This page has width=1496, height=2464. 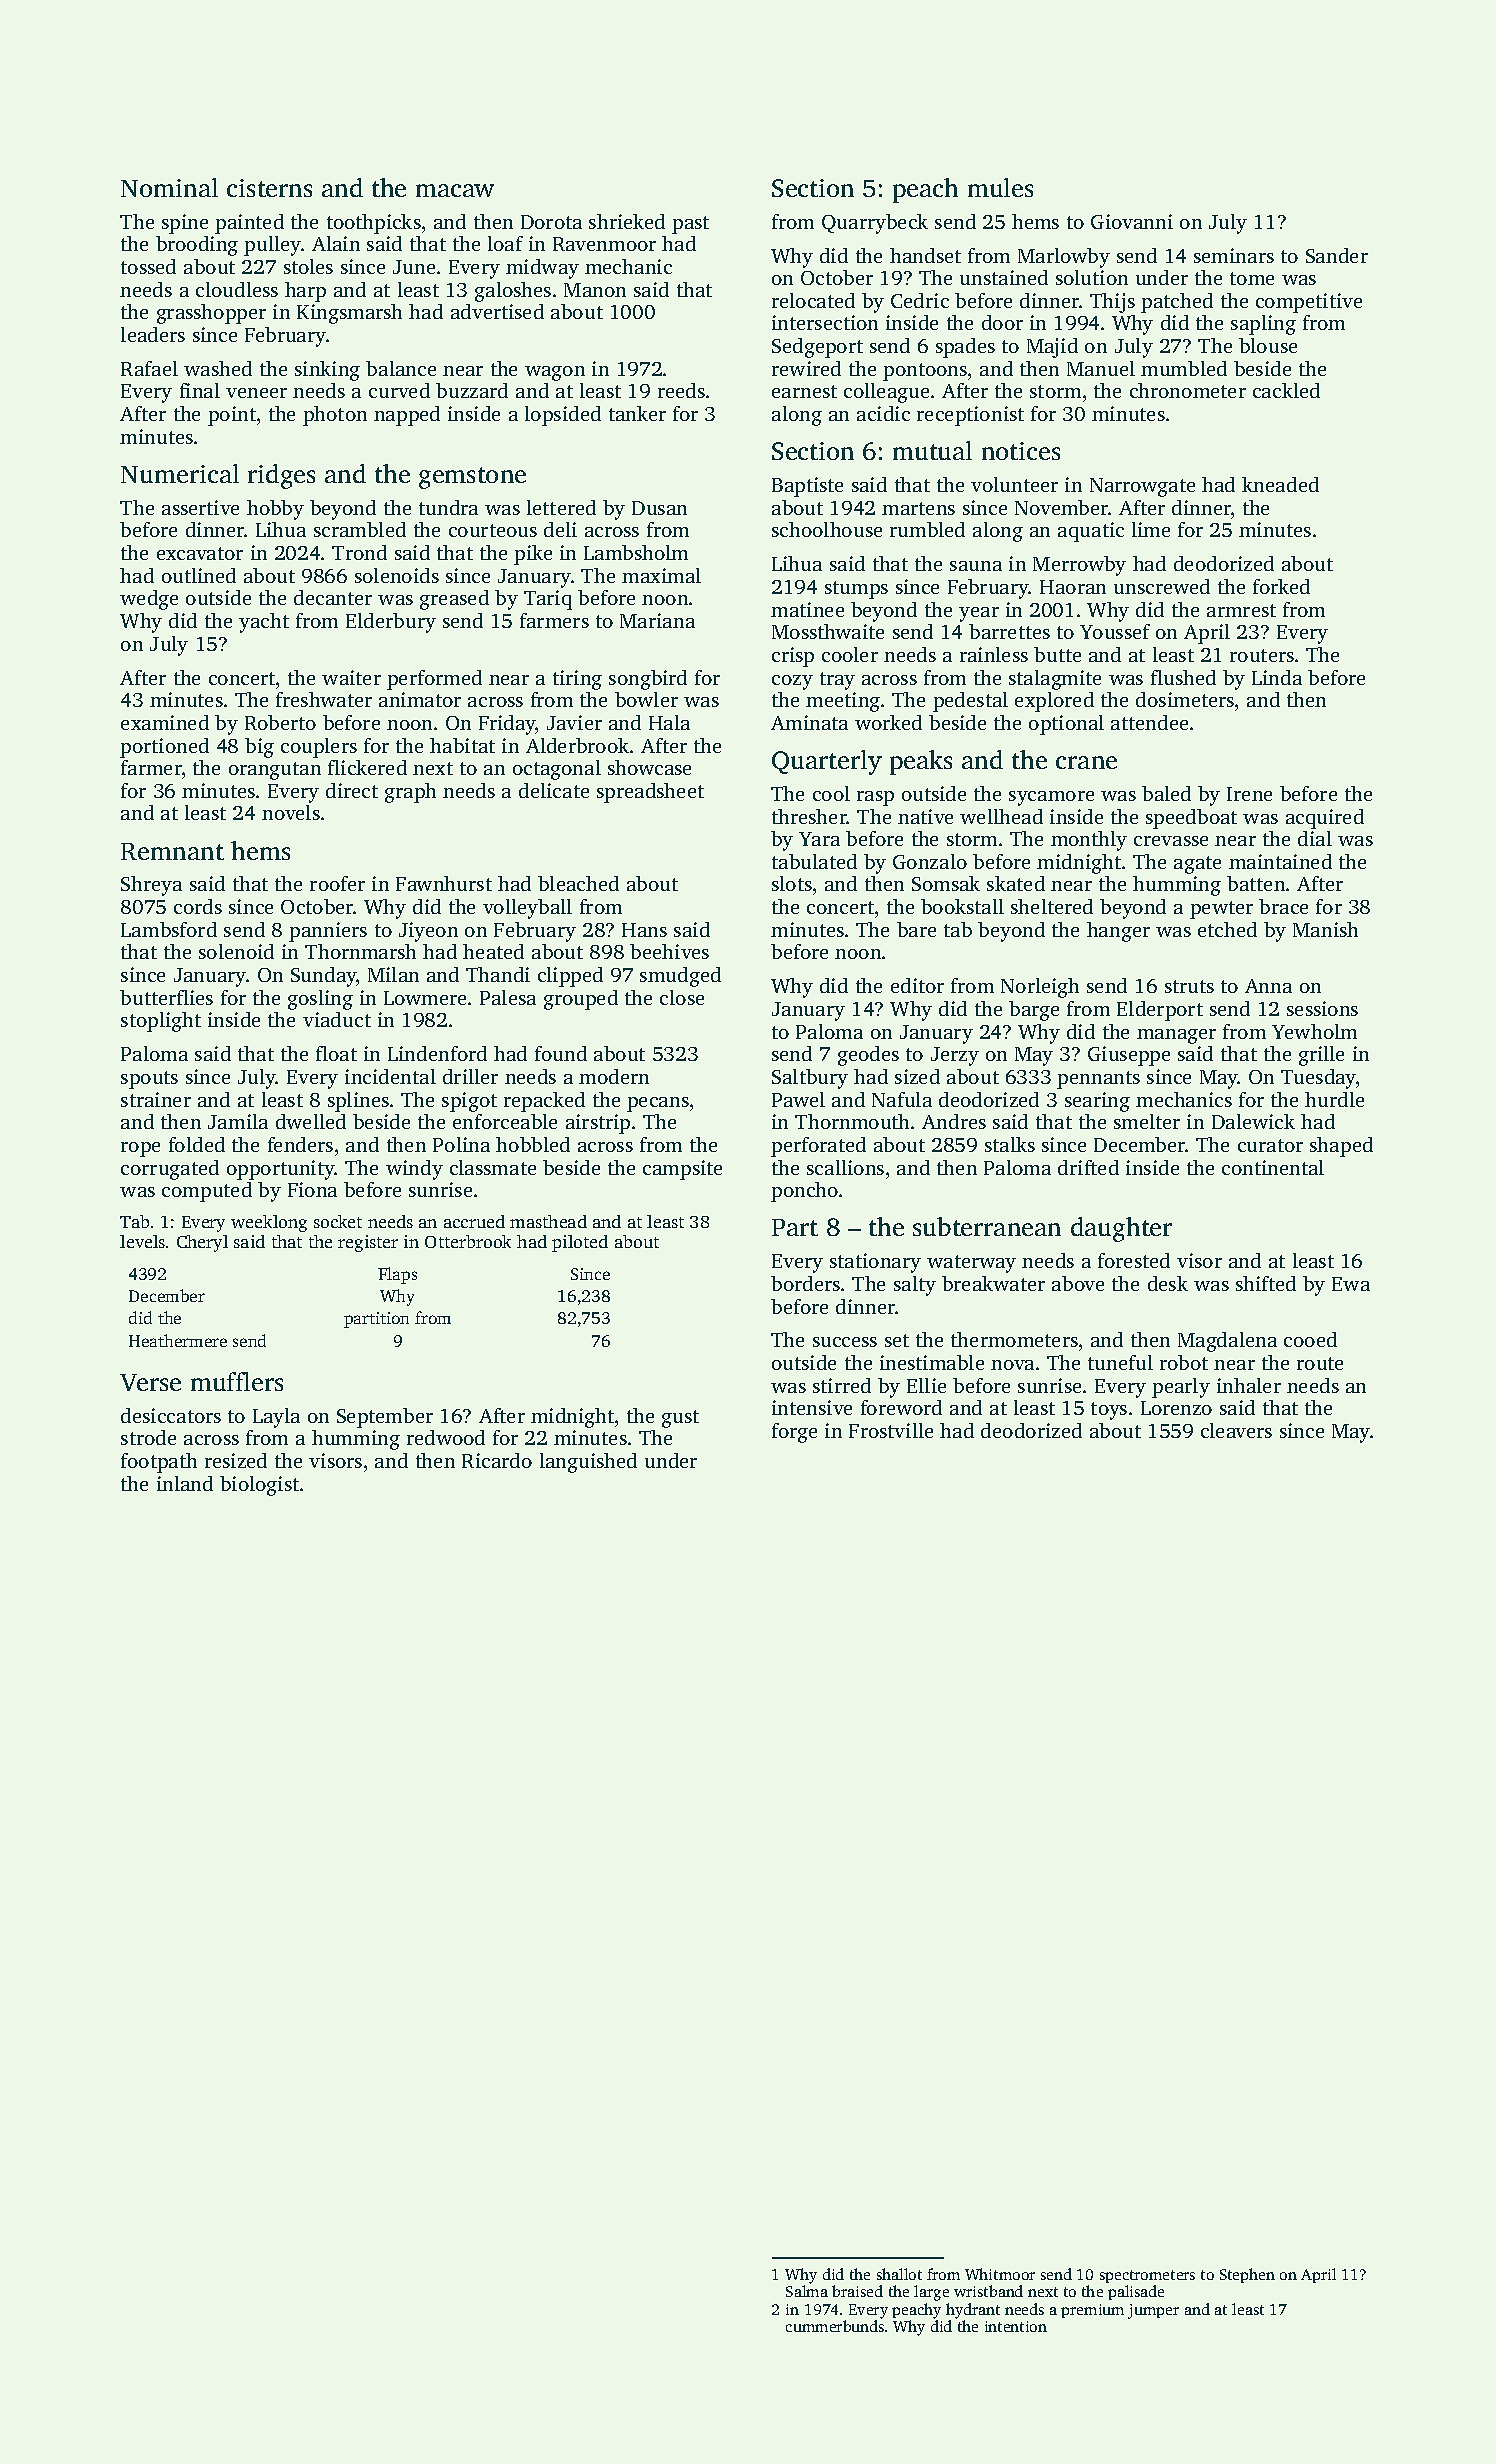 I want to click on performed, so click(x=434, y=680).
